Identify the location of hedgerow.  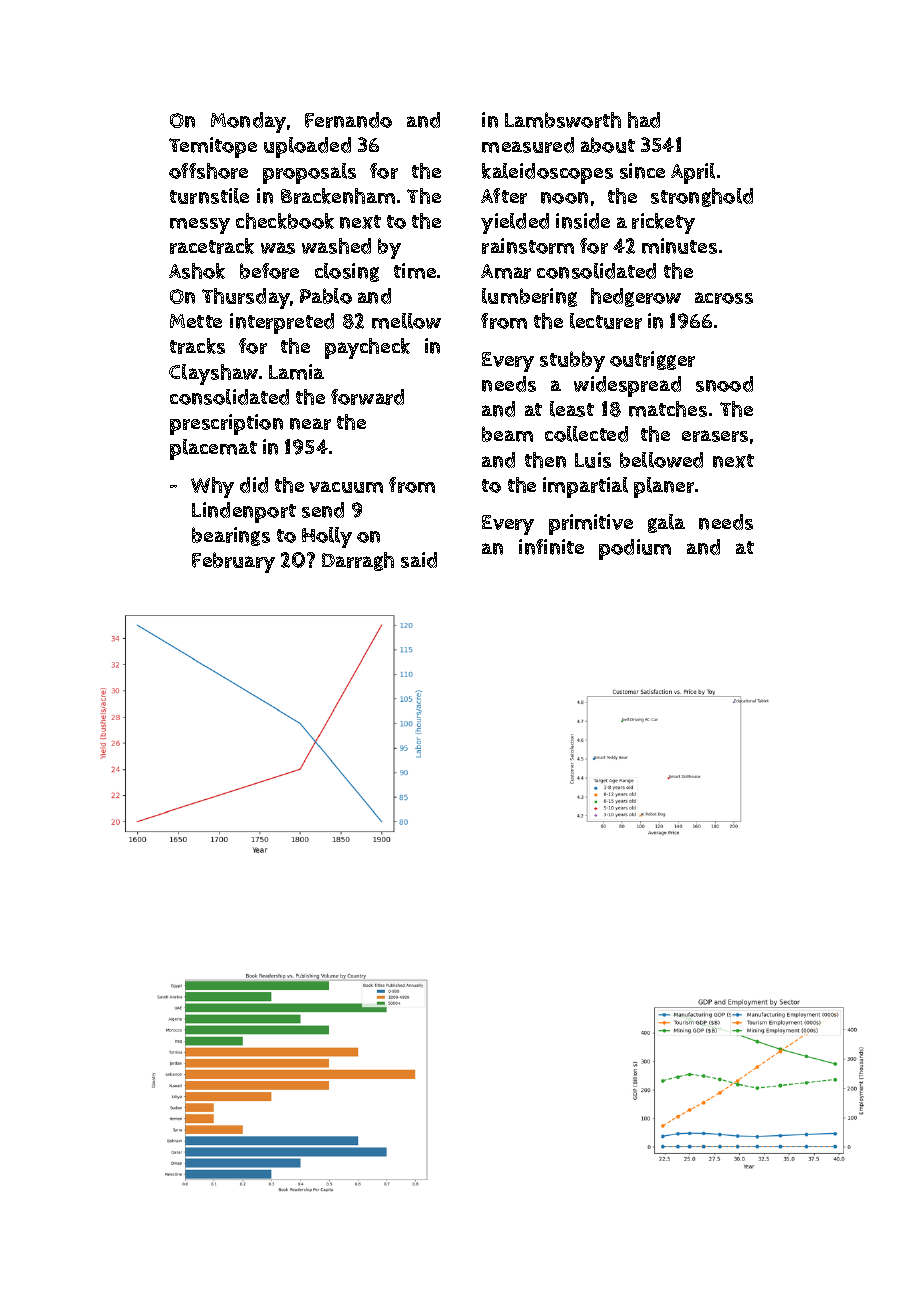
(636, 297).
